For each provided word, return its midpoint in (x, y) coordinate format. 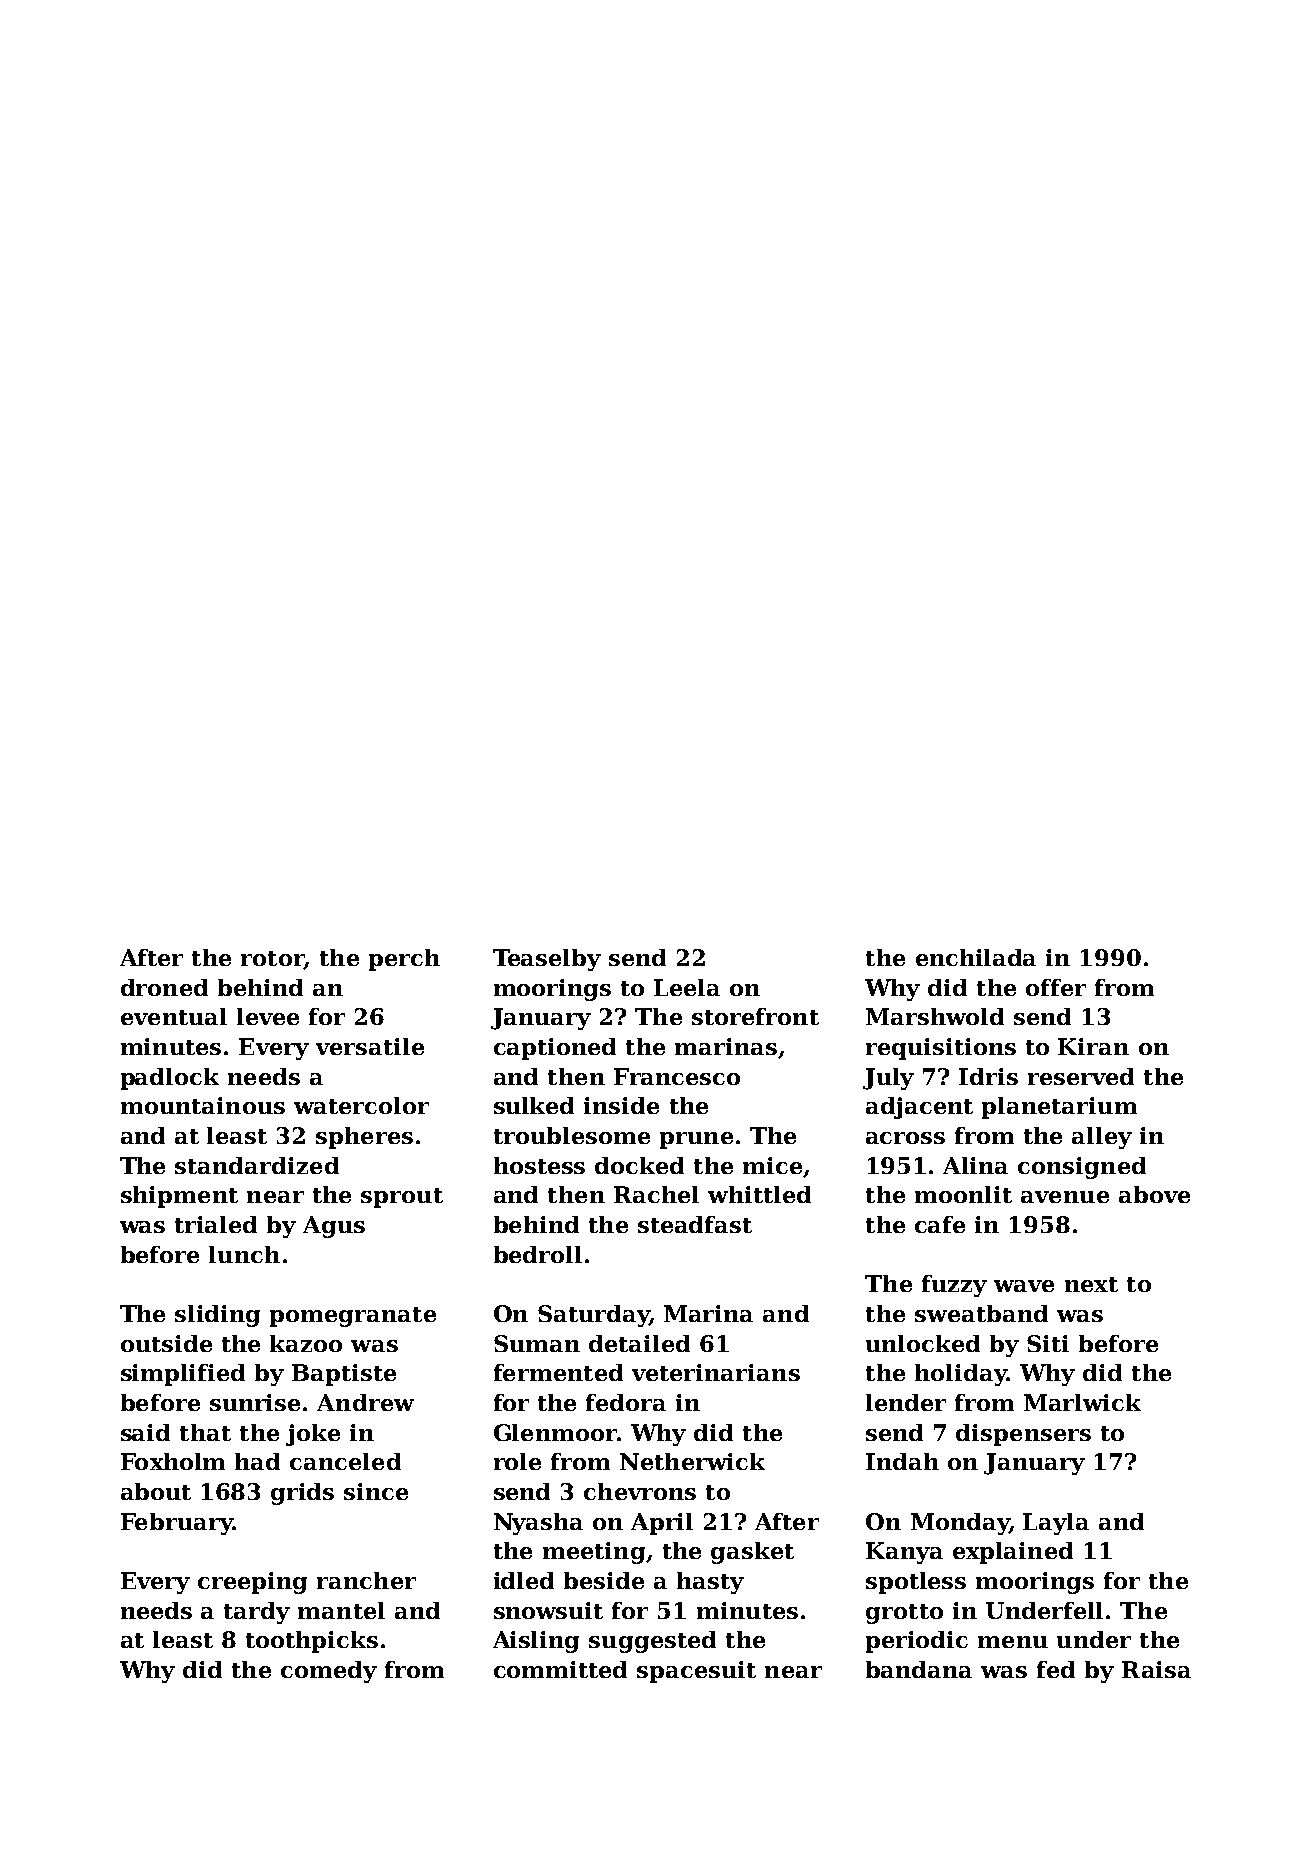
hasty (710, 1583)
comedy (329, 1672)
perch (404, 960)
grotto (904, 1614)
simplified (183, 1375)
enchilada (976, 957)
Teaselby (547, 960)
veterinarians (716, 1372)
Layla (1056, 1524)
